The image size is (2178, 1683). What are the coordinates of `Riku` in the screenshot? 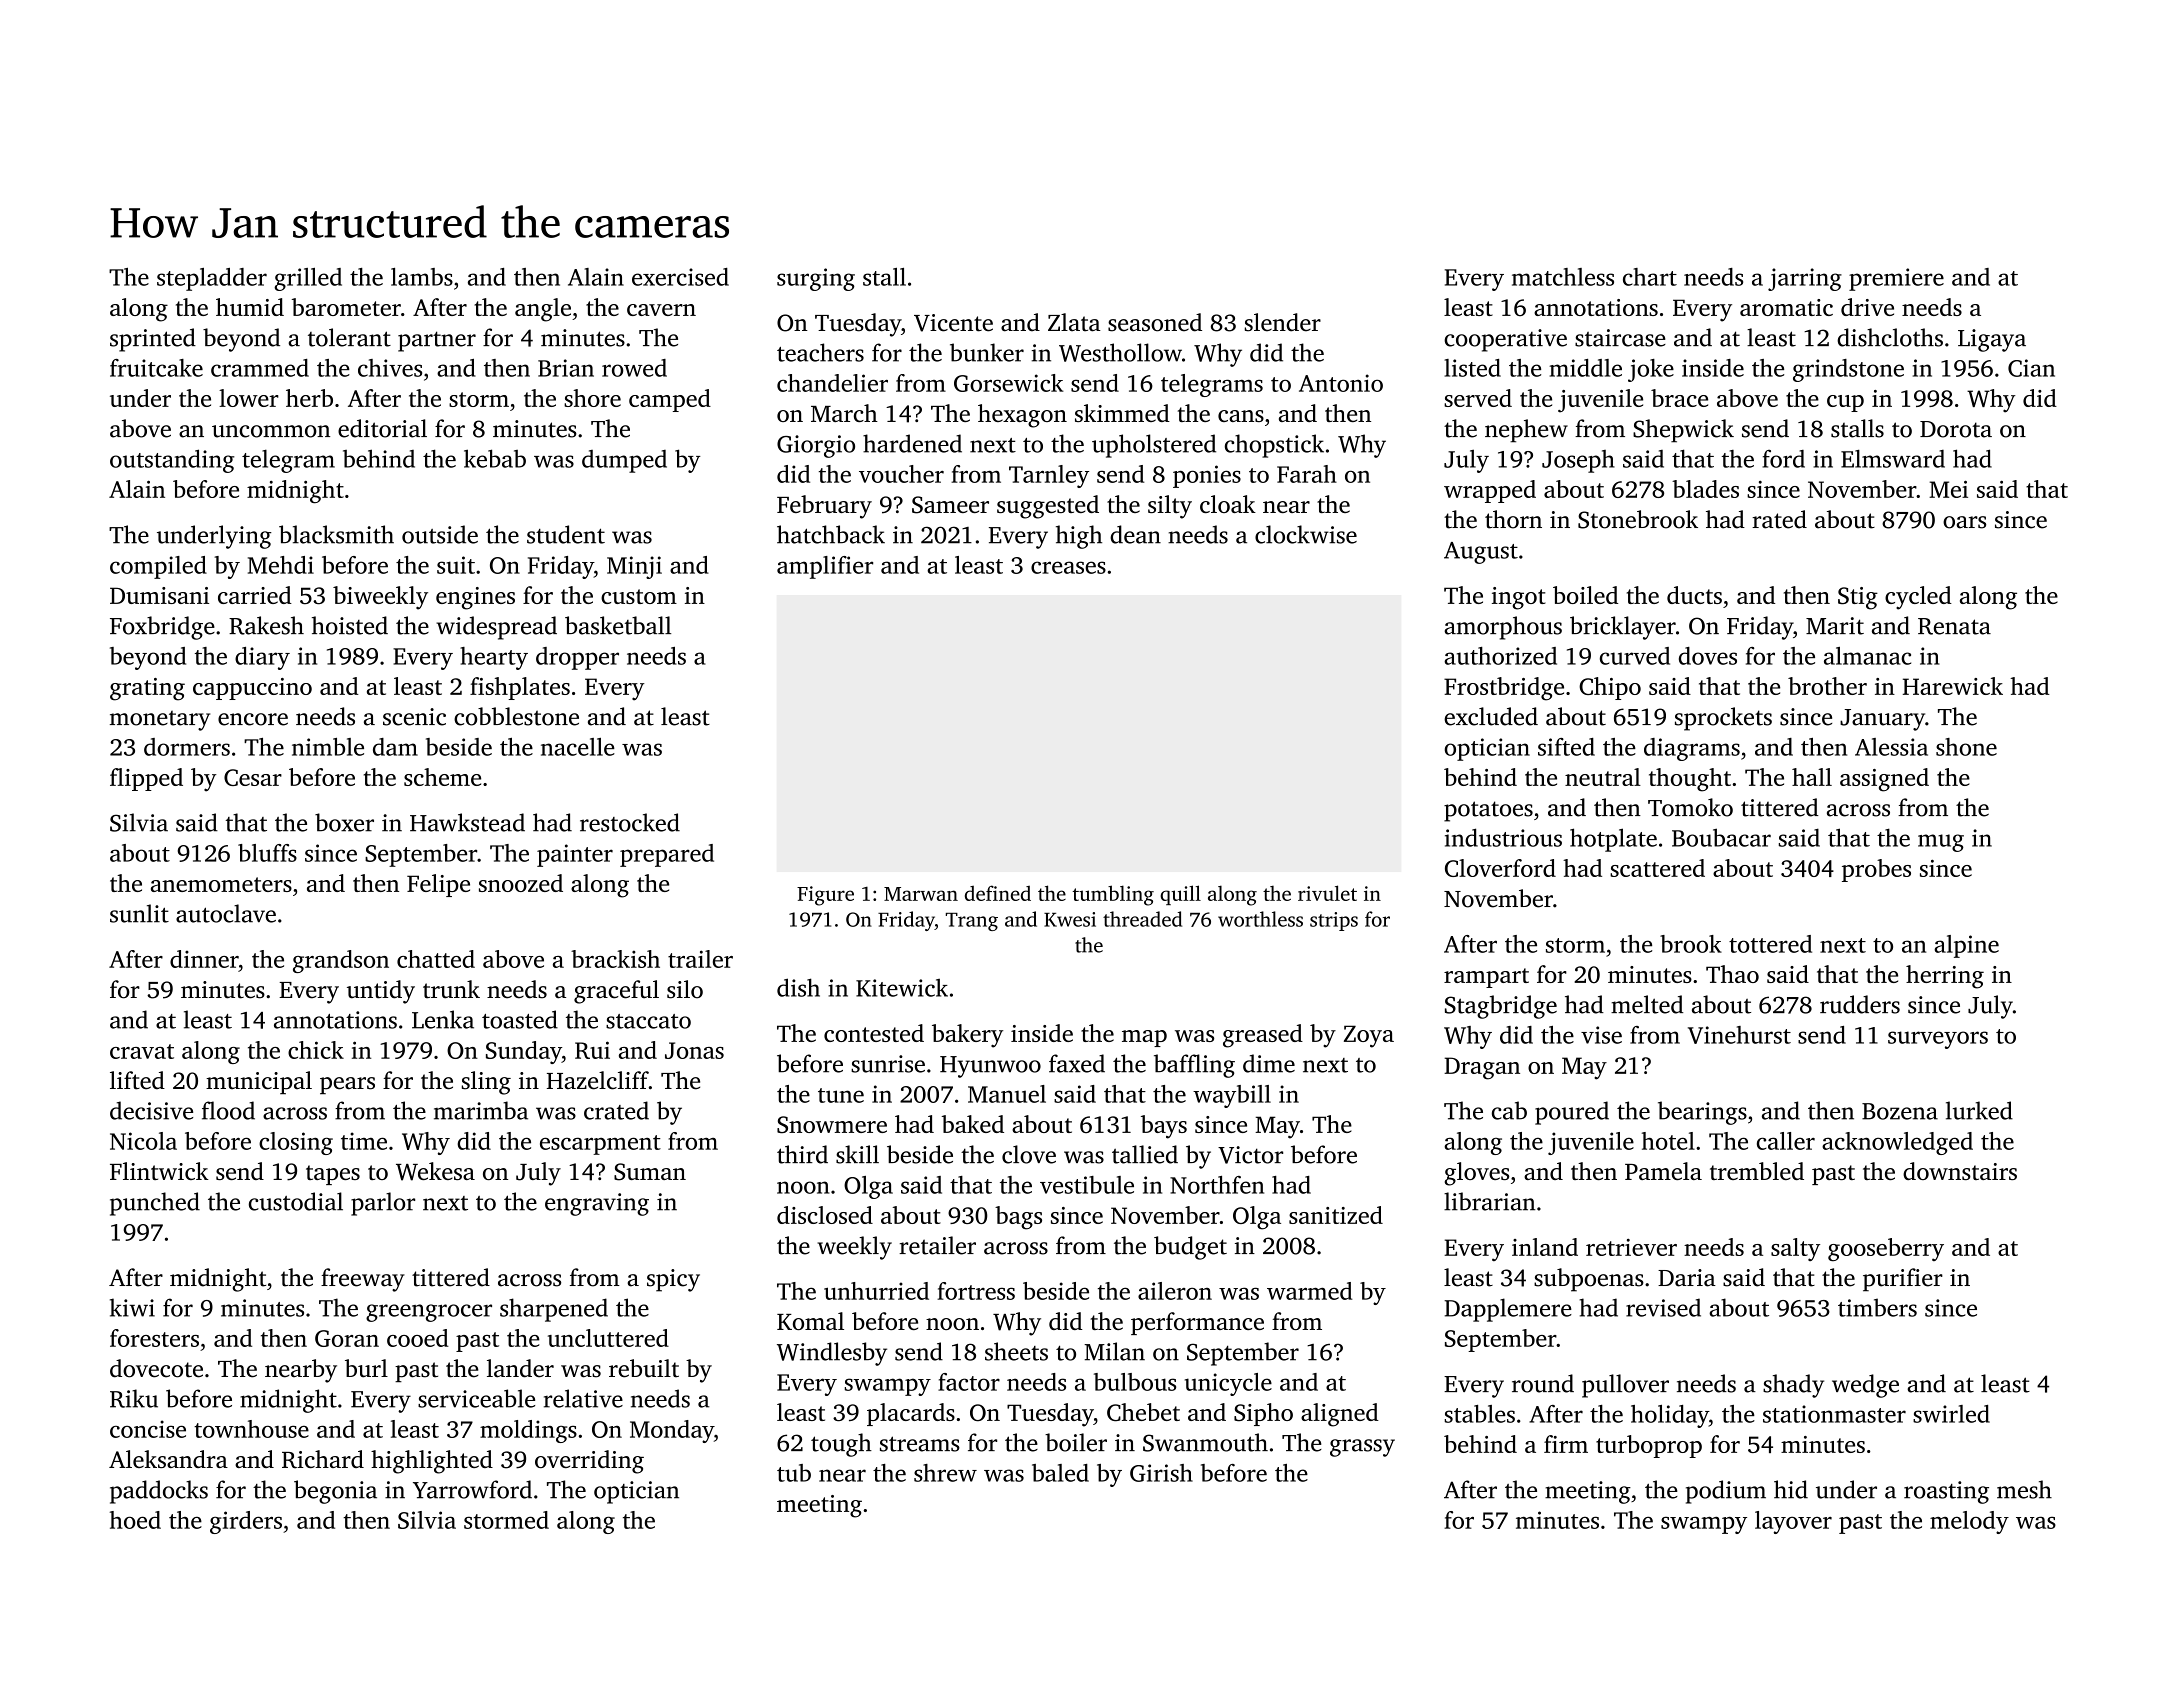 It's located at (134, 1398).
